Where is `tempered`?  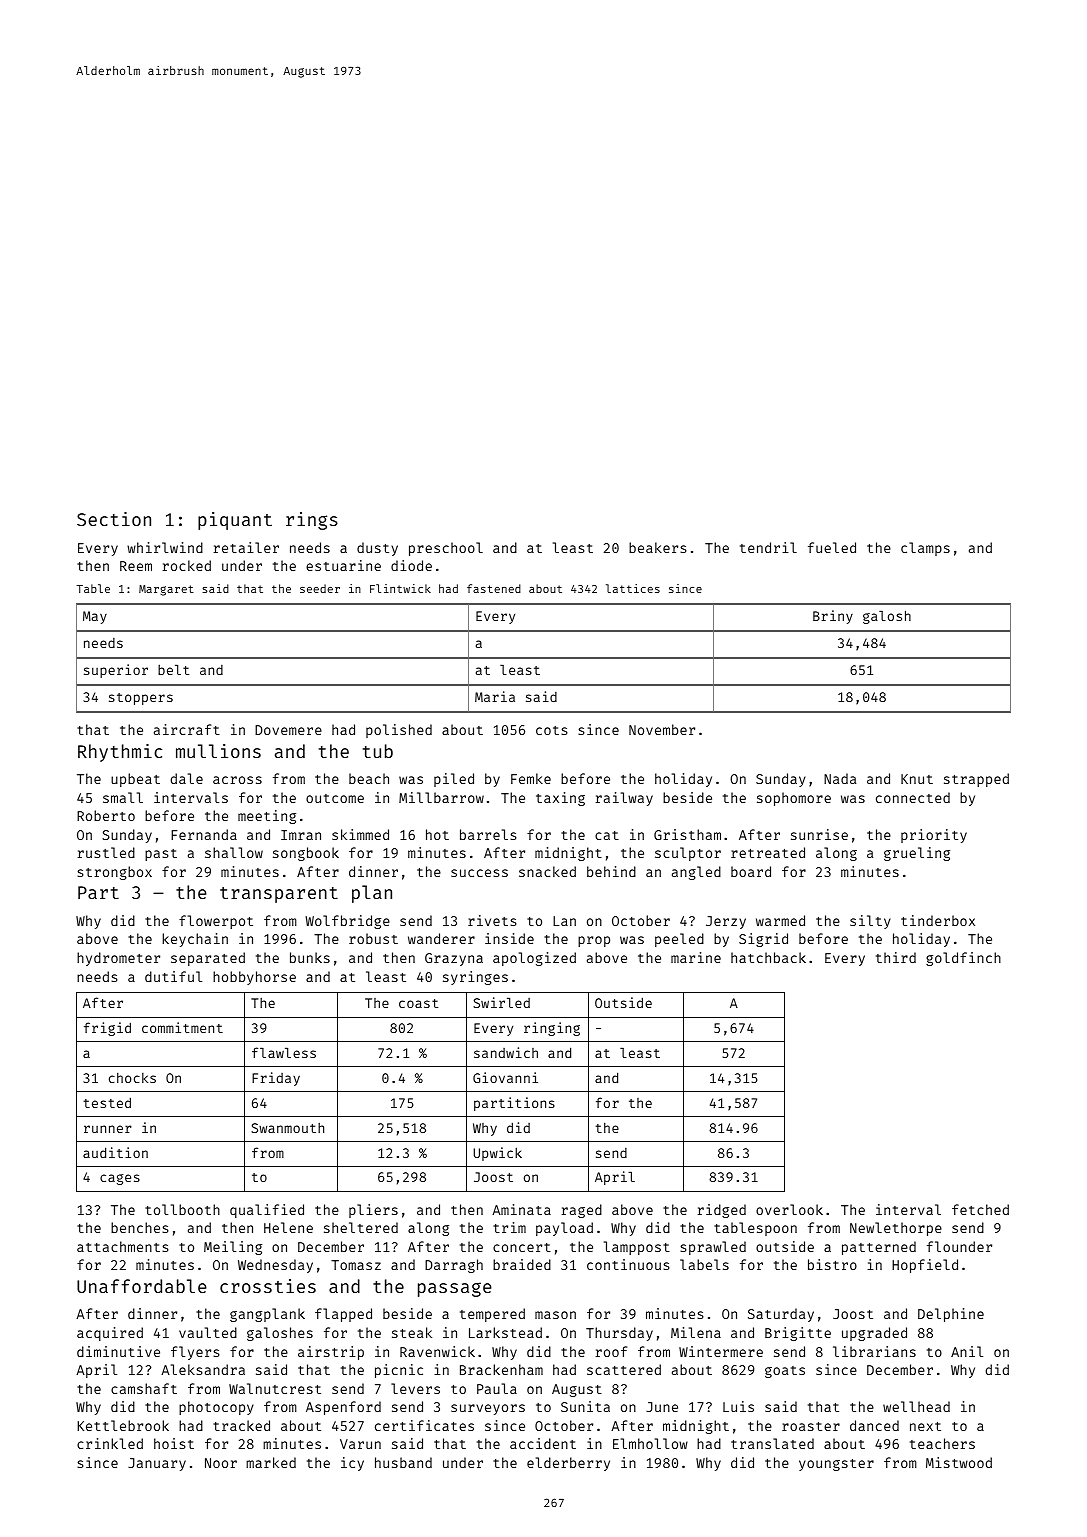 tempered is located at coordinates (492, 1315).
